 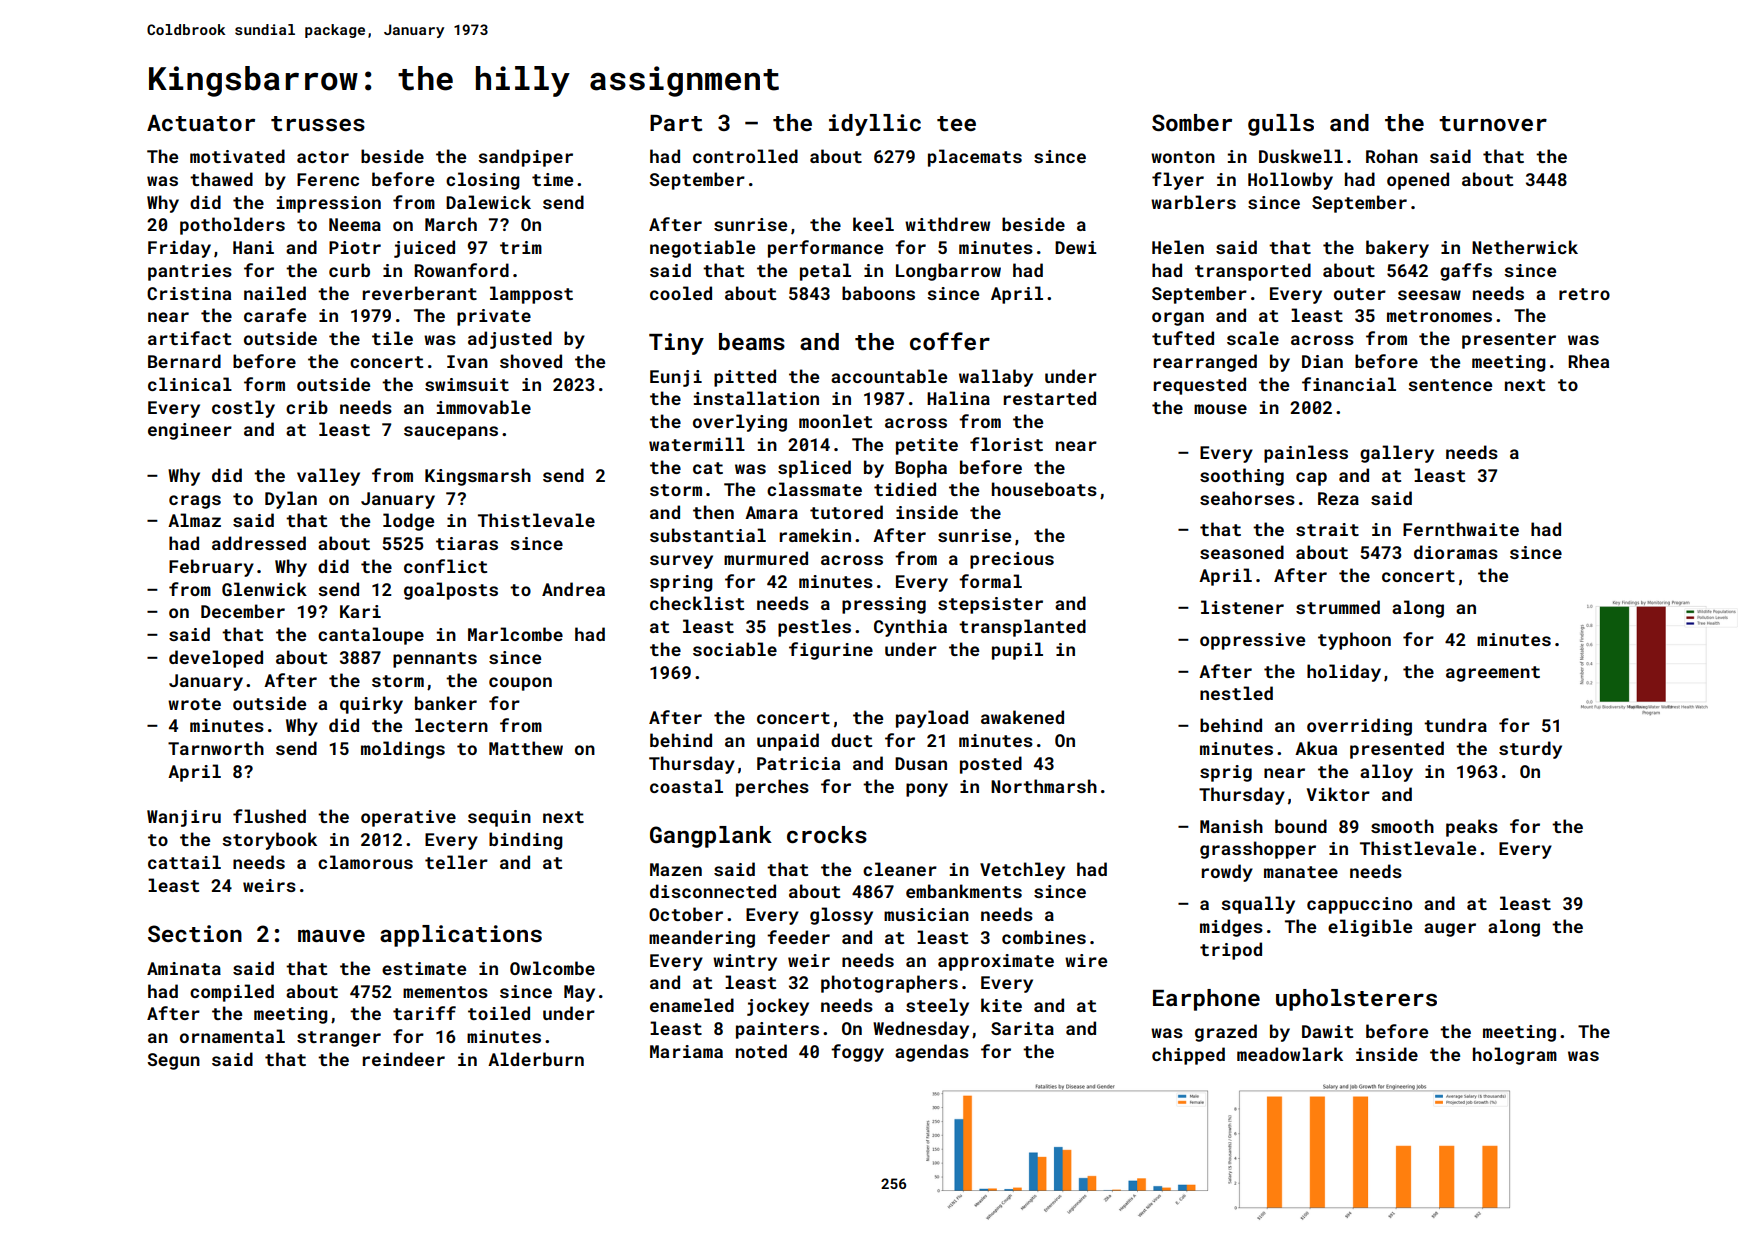 What do you see at coordinates (996, 962) in the screenshot?
I see `approximate` at bounding box center [996, 962].
